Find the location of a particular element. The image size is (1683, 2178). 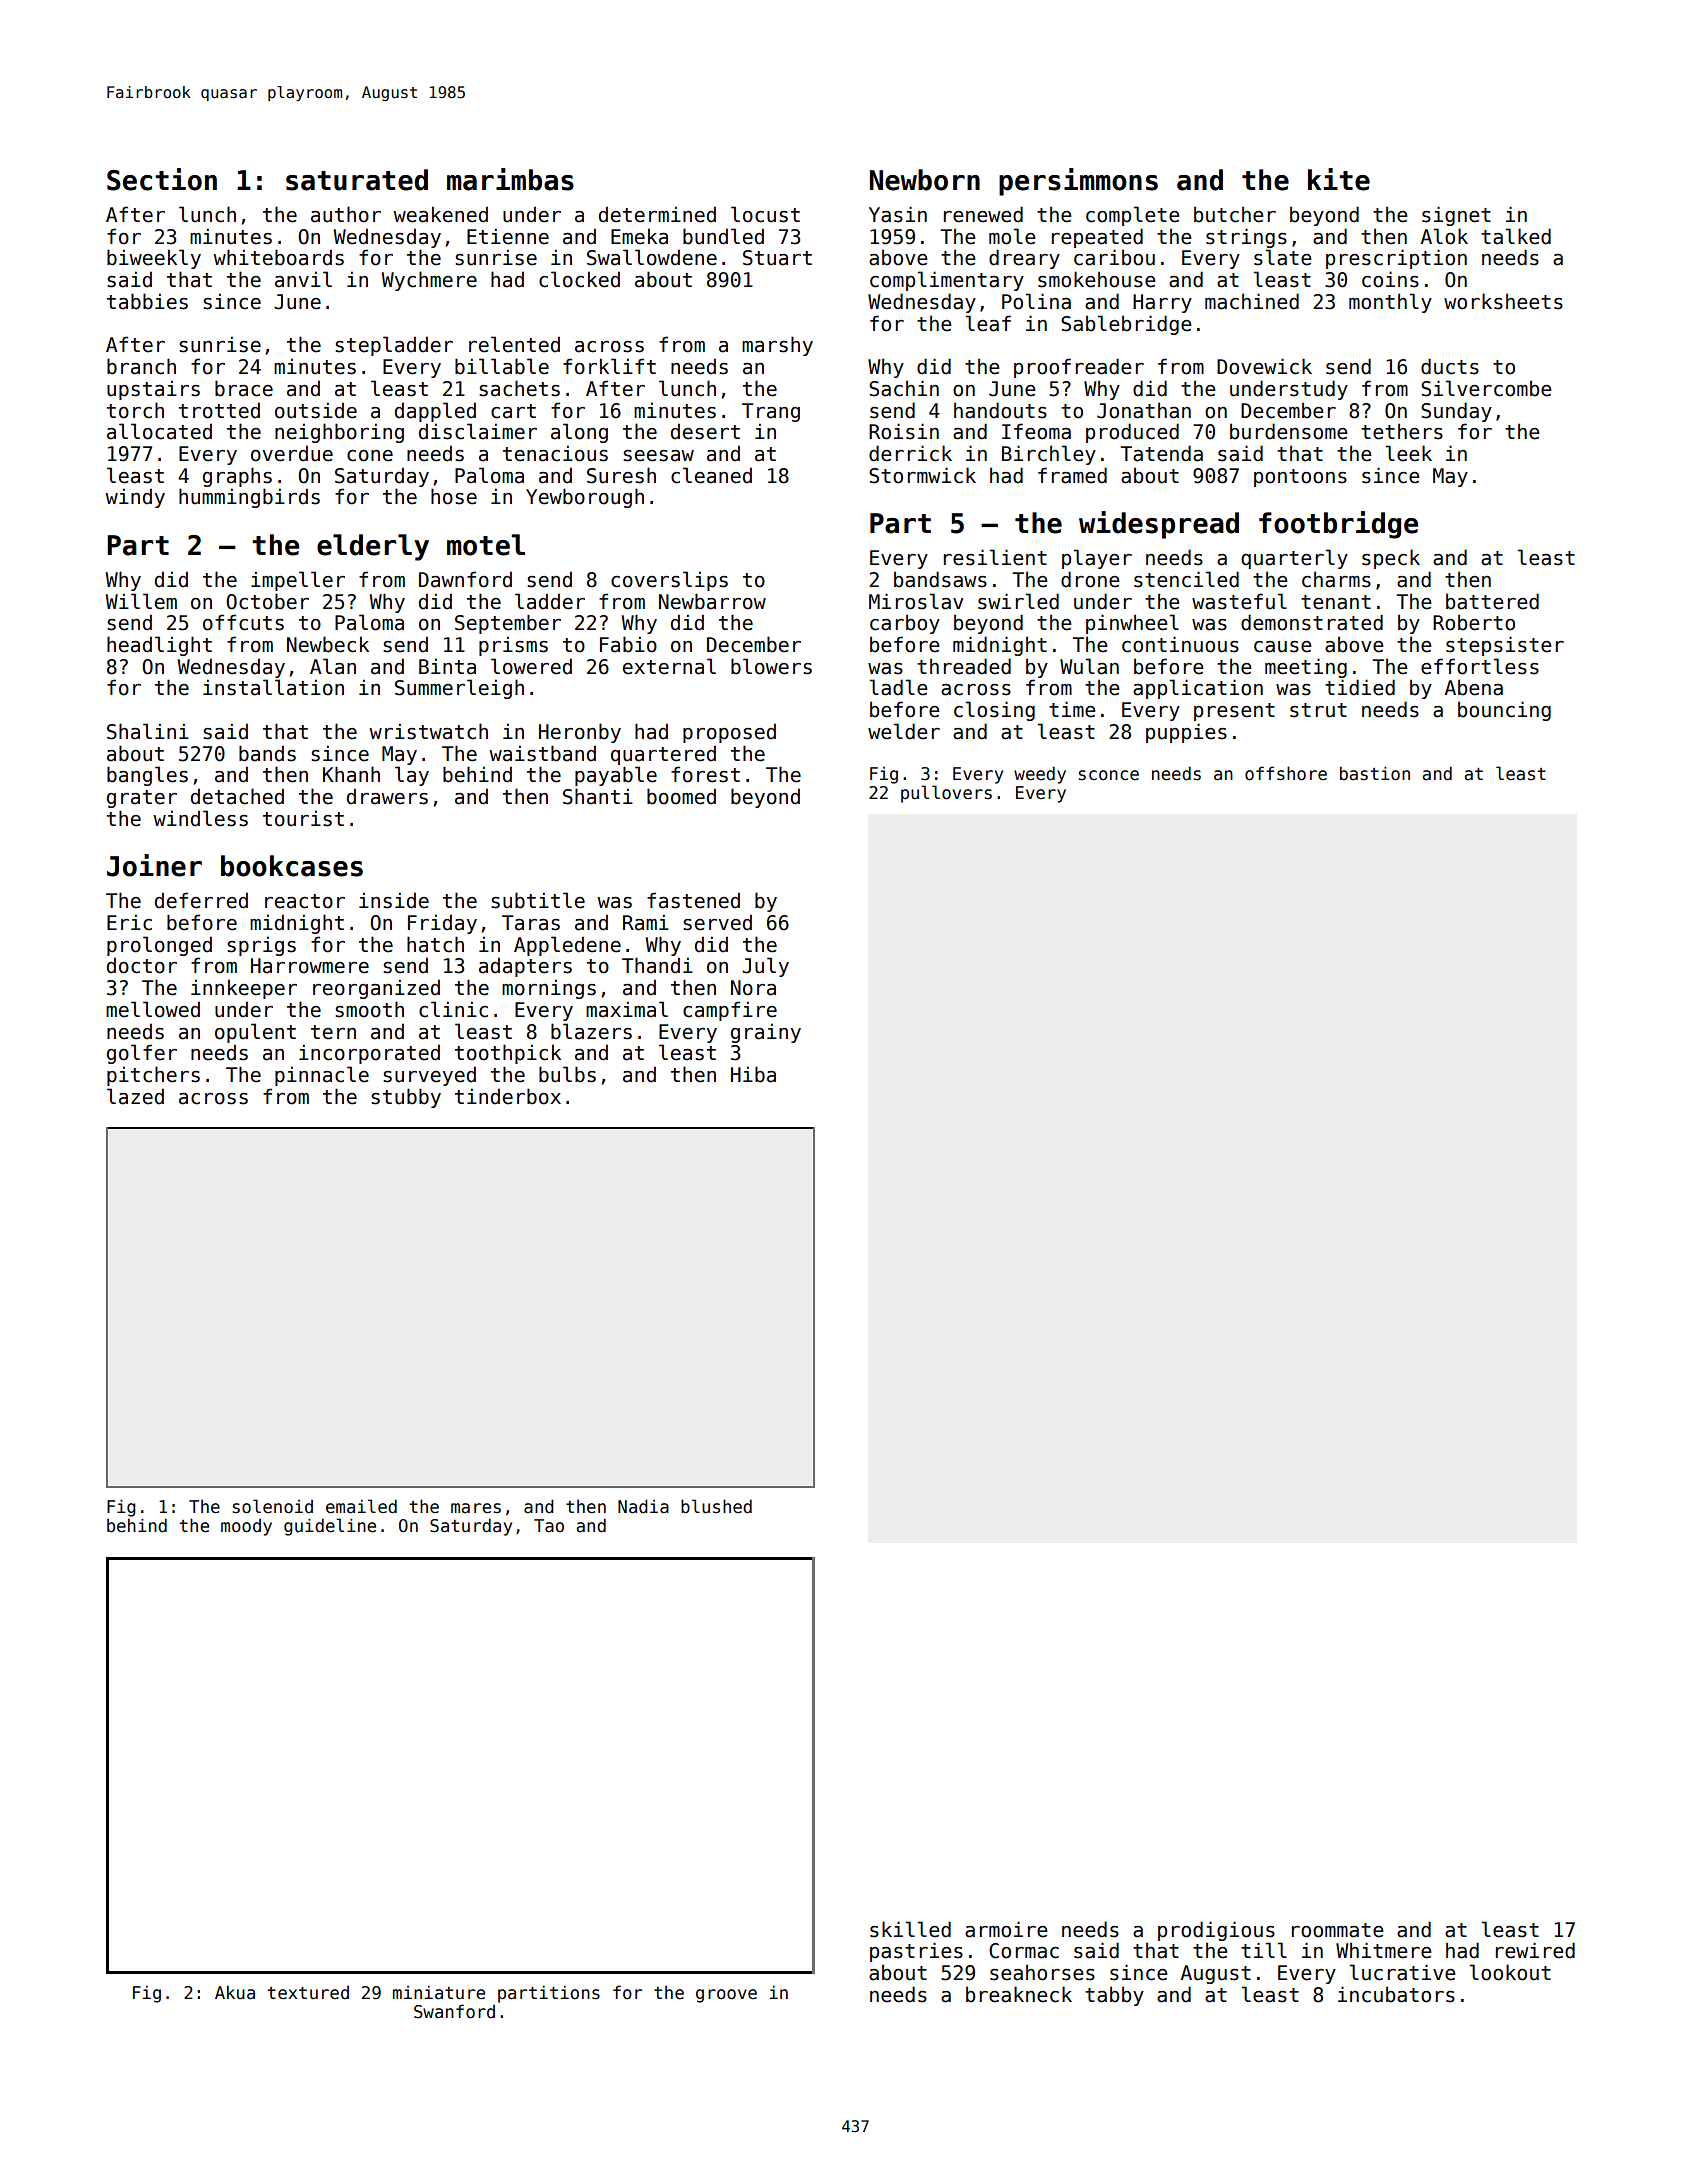

Sachin is located at coordinates (904, 388).
